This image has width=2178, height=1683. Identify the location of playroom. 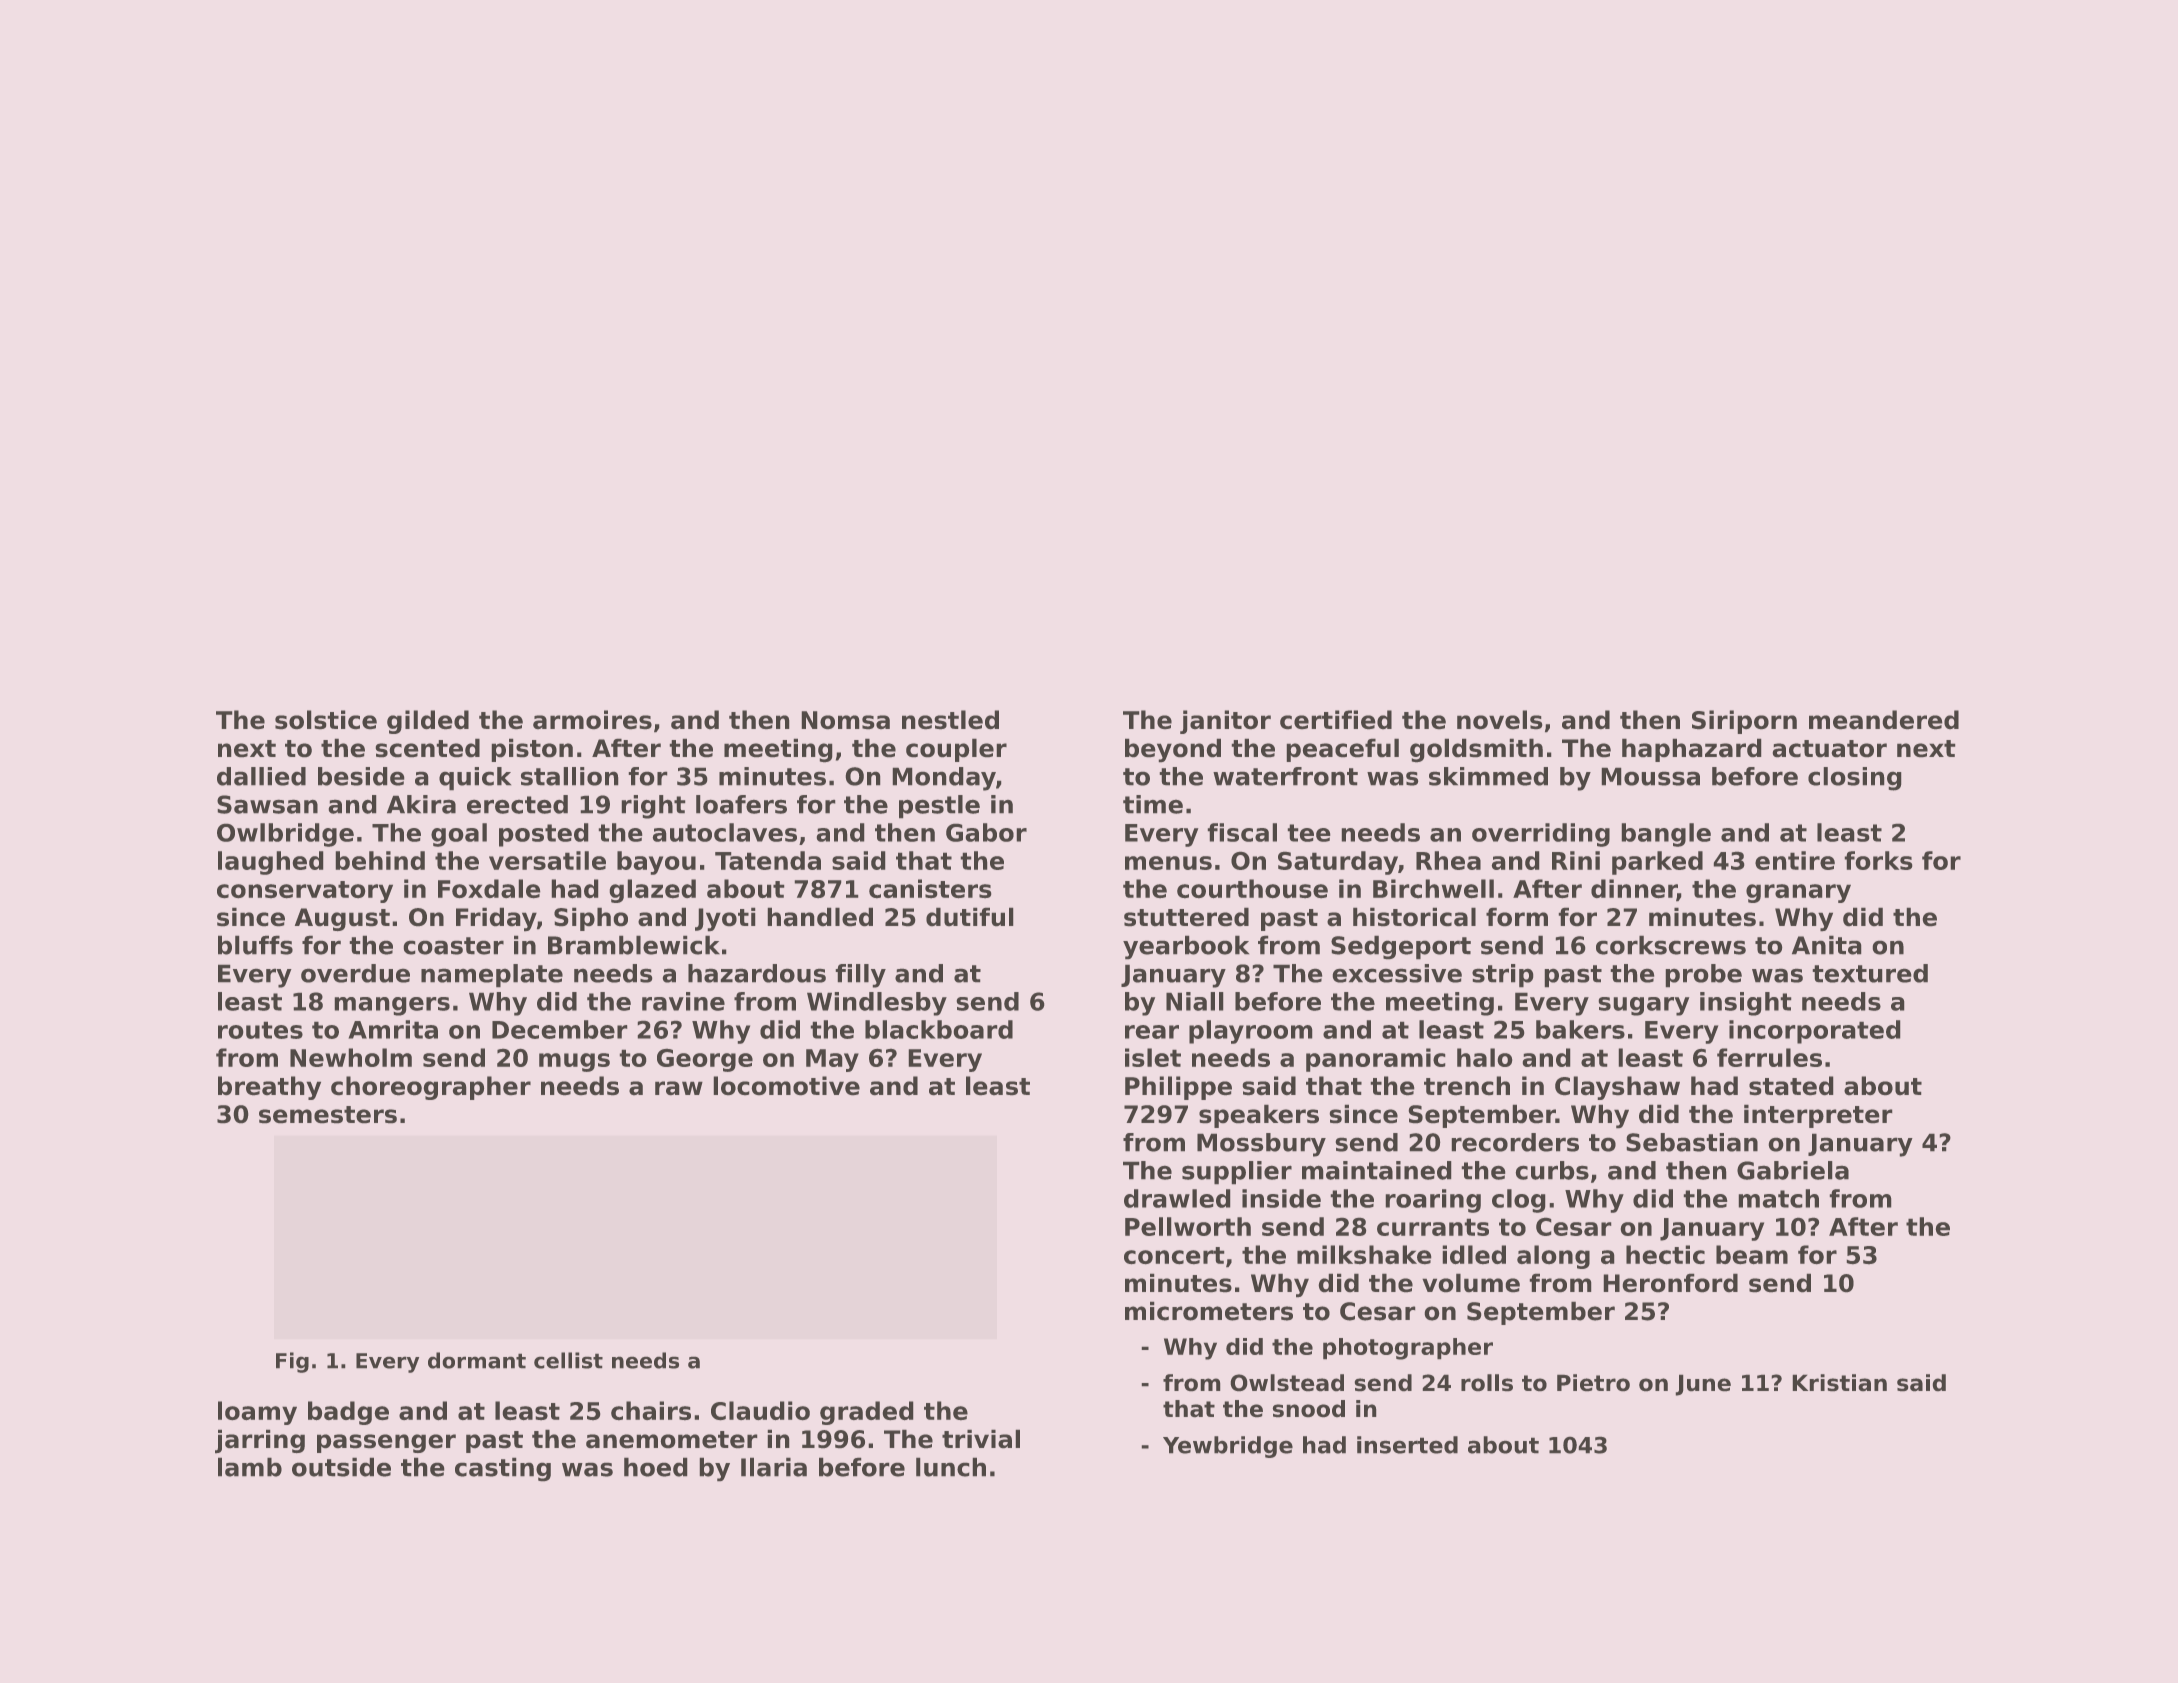
(1250, 1032).
